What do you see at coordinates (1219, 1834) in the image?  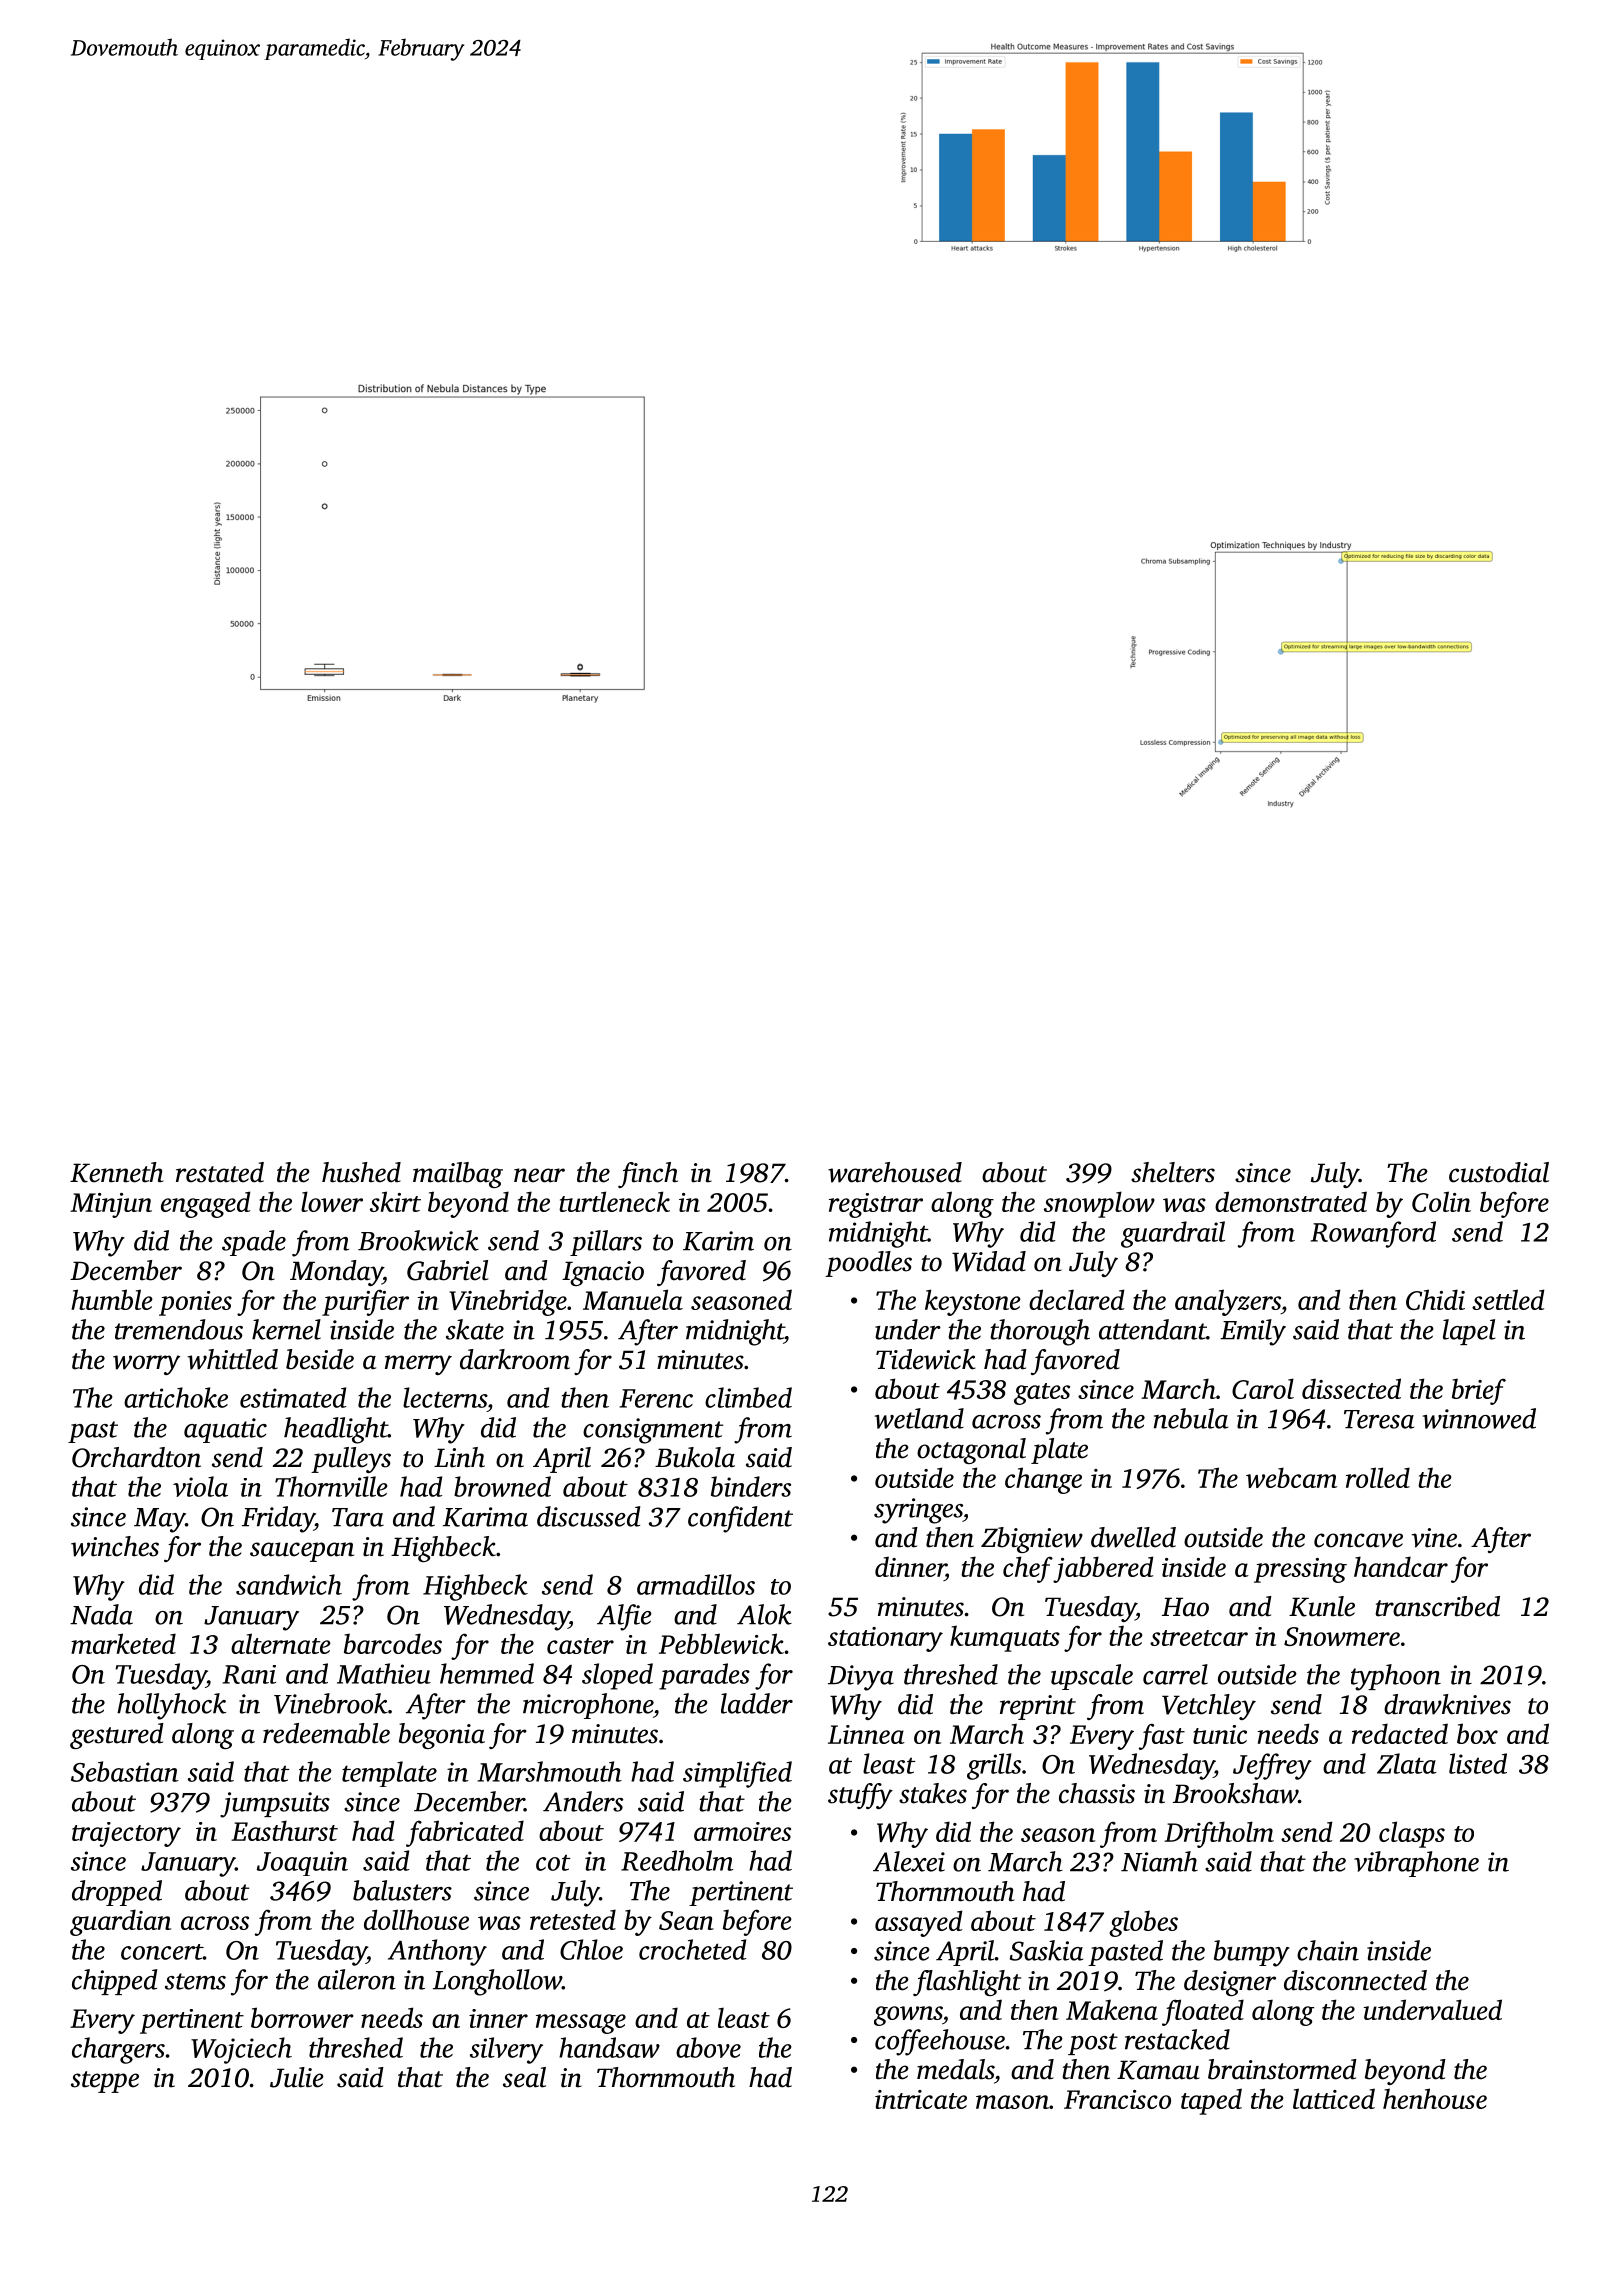 I see `Driftholm` at bounding box center [1219, 1834].
